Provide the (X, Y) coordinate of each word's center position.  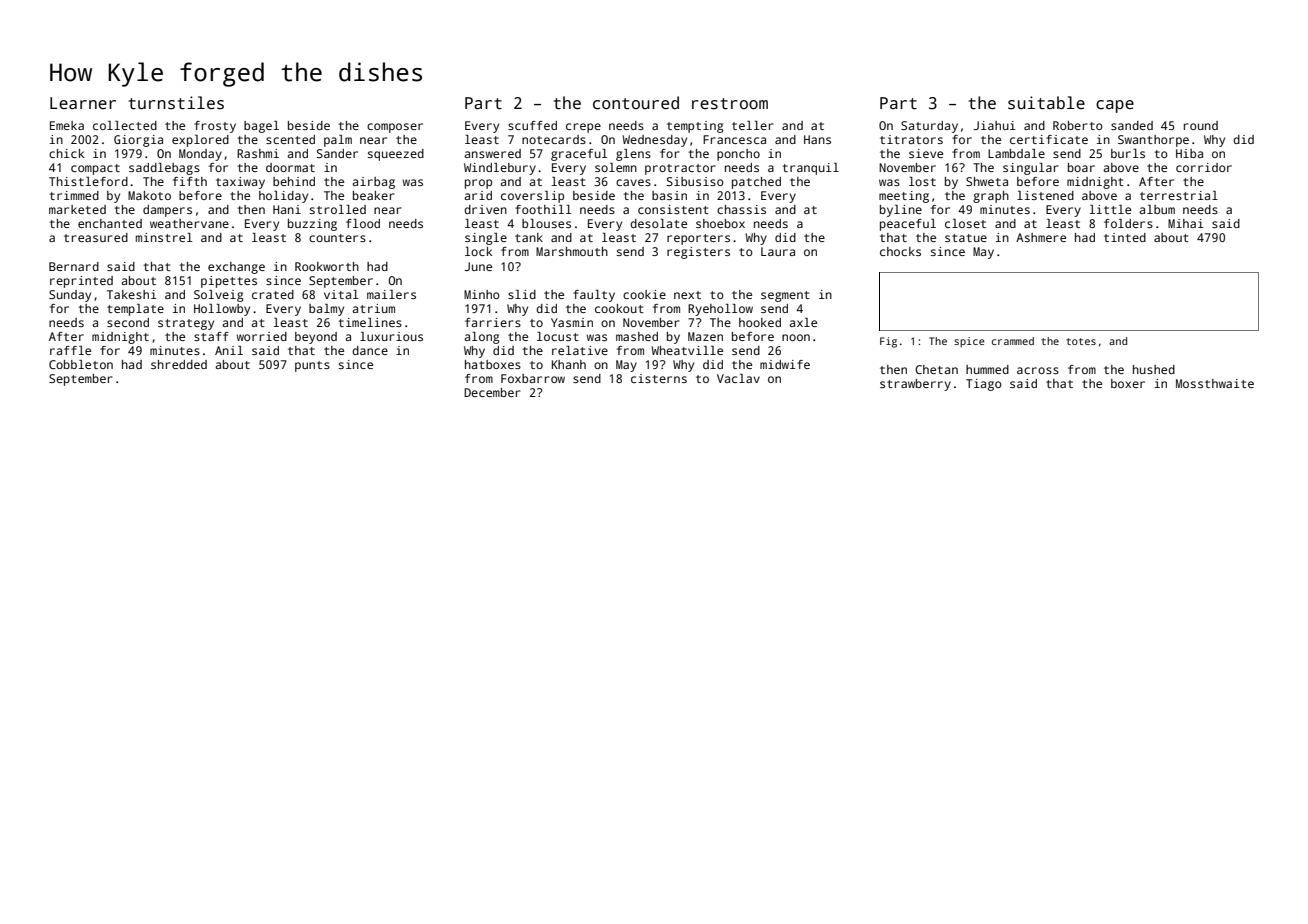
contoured (636, 103)
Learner (83, 103)
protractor (680, 169)
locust (558, 336)
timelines (370, 322)
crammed (1013, 341)
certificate (1049, 139)
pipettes (229, 282)
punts (312, 366)
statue (966, 238)
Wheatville (687, 350)
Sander (337, 153)
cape (1115, 106)
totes (1081, 341)
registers (698, 253)
